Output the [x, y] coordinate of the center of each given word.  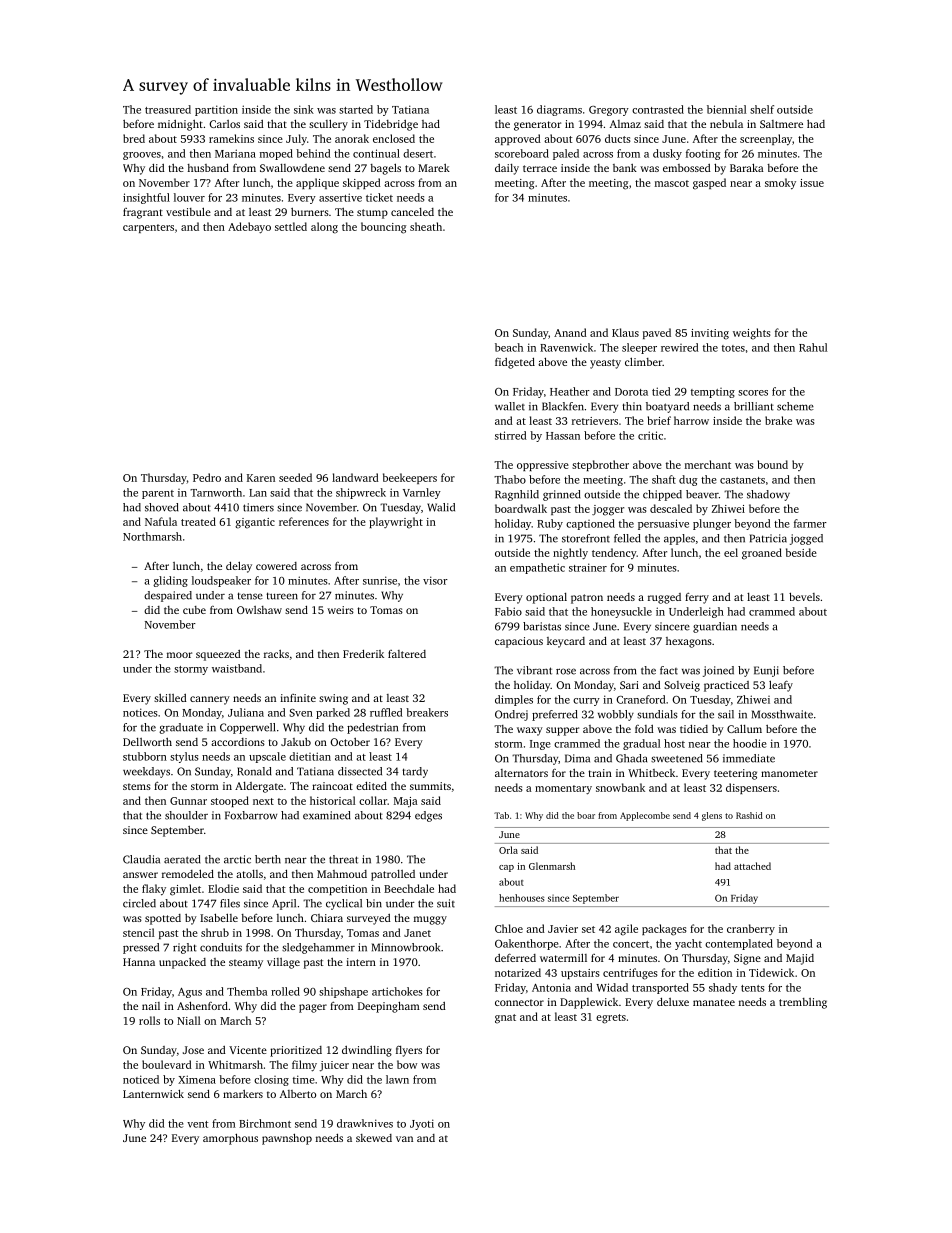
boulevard [167, 1064]
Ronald [254, 771]
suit [446, 903]
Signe [747, 959]
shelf [762, 109]
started [356, 109]
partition [216, 110]
